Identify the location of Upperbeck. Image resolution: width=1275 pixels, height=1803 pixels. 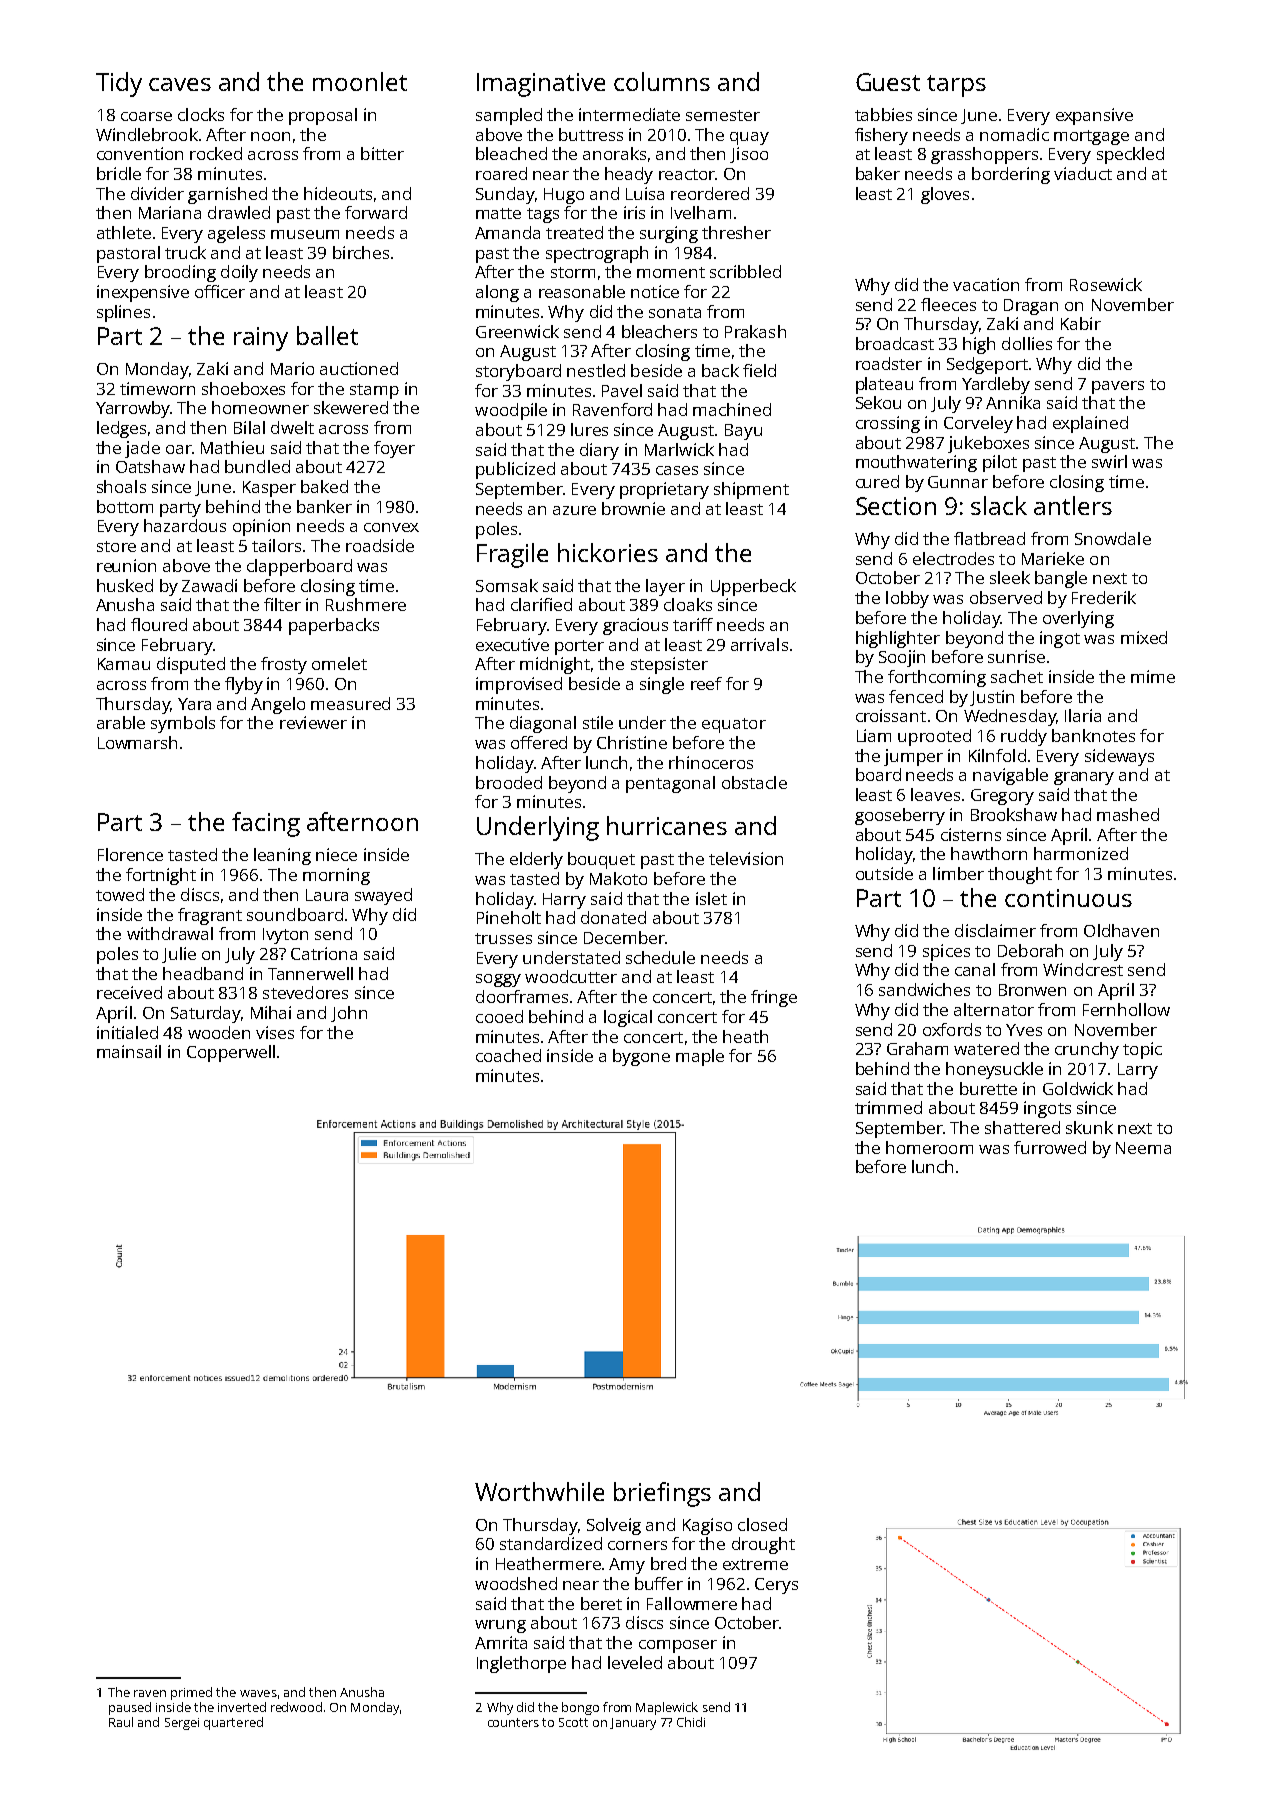
(753, 587).
